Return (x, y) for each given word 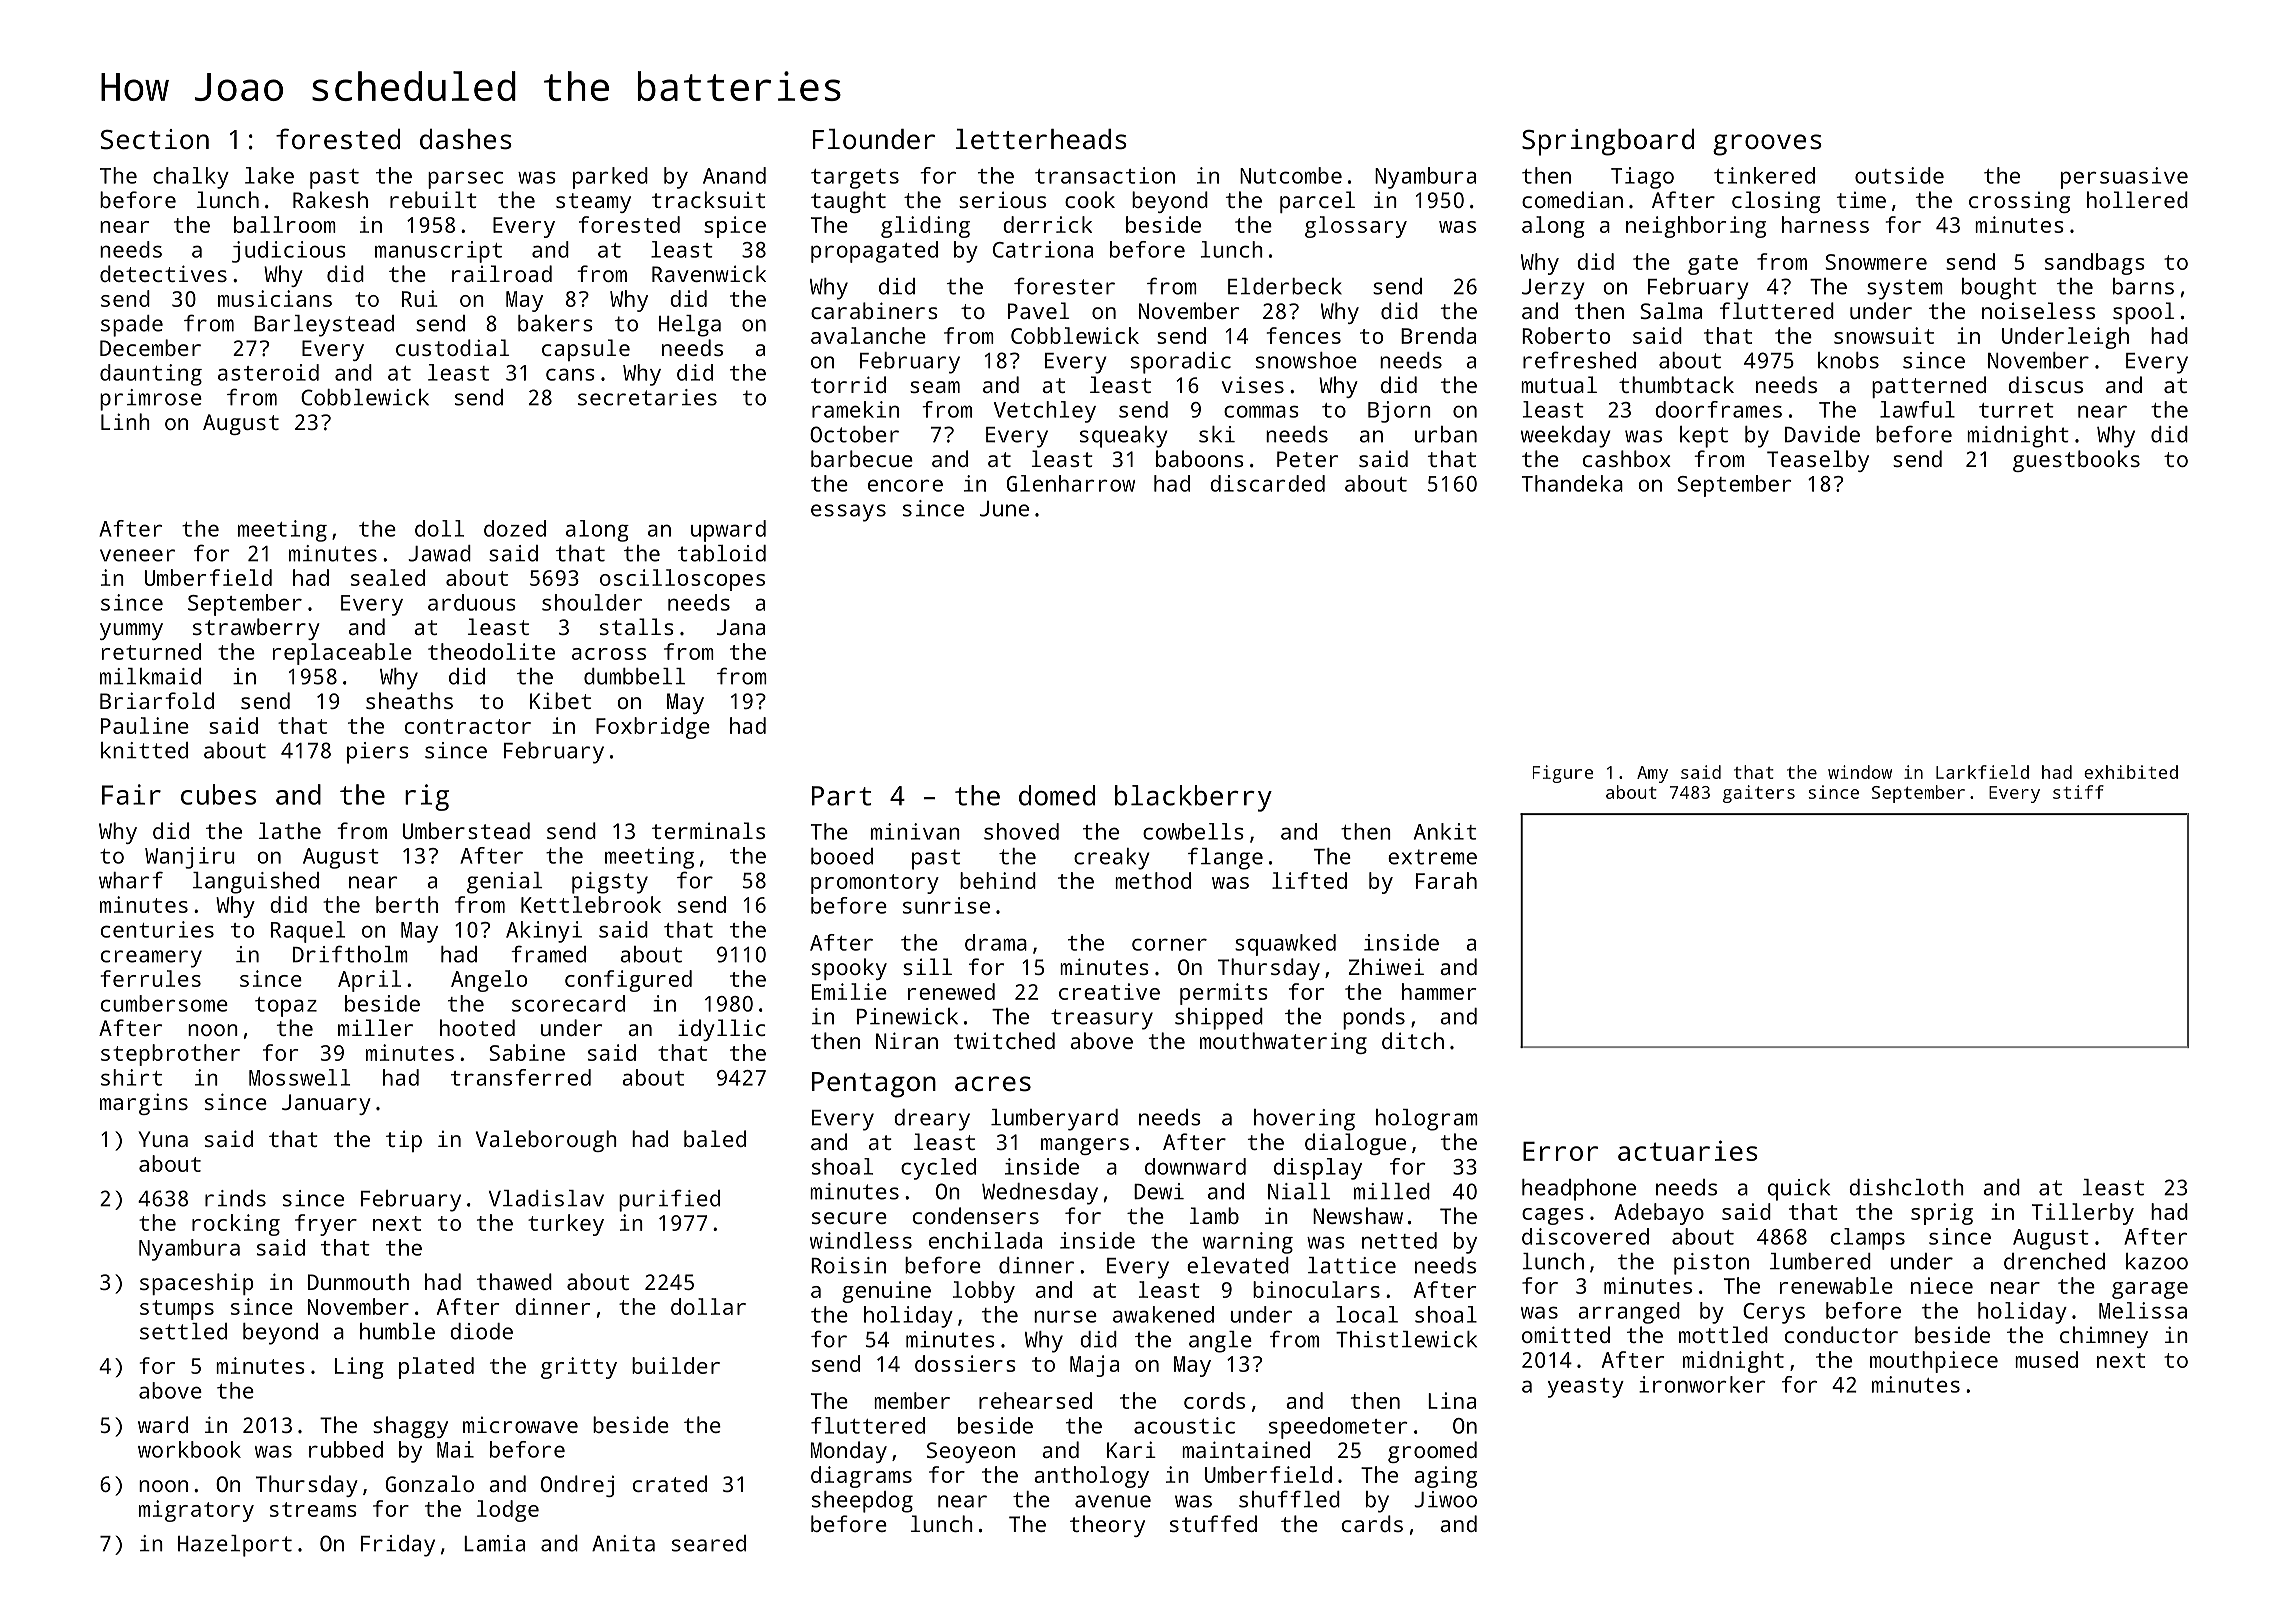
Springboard (1608, 142)
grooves (1767, 145)
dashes (466, 139)
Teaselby (1818, 461)
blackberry (1193, 798)
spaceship (197, 1284)
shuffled (1289, 1499)
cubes (218, 794)
